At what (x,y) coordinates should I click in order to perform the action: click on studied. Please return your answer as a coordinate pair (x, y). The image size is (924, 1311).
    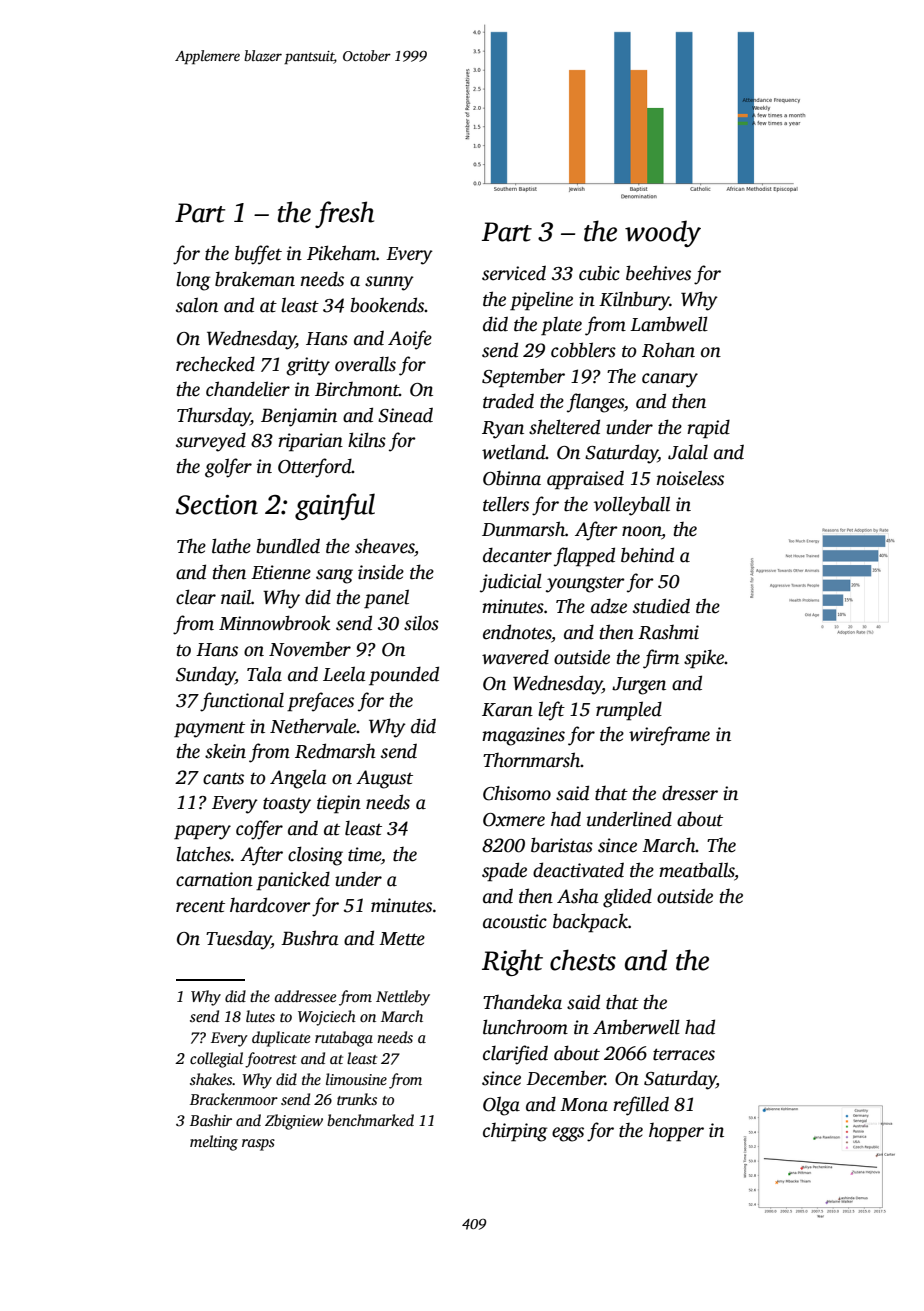
    Looking at the image, I should click on (661, 606).
